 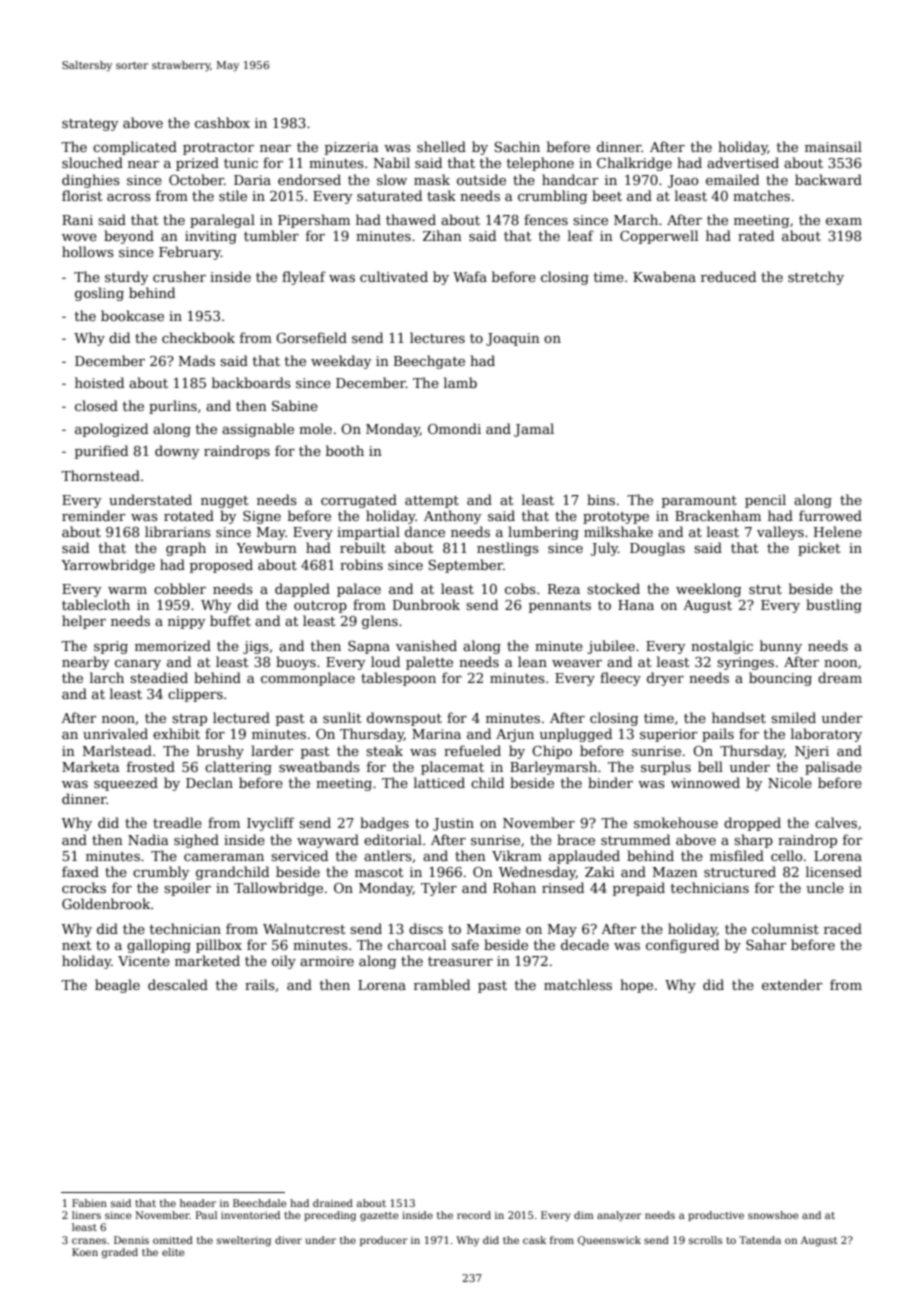 I want to click on Douglas, so click(x=657, y=549).
